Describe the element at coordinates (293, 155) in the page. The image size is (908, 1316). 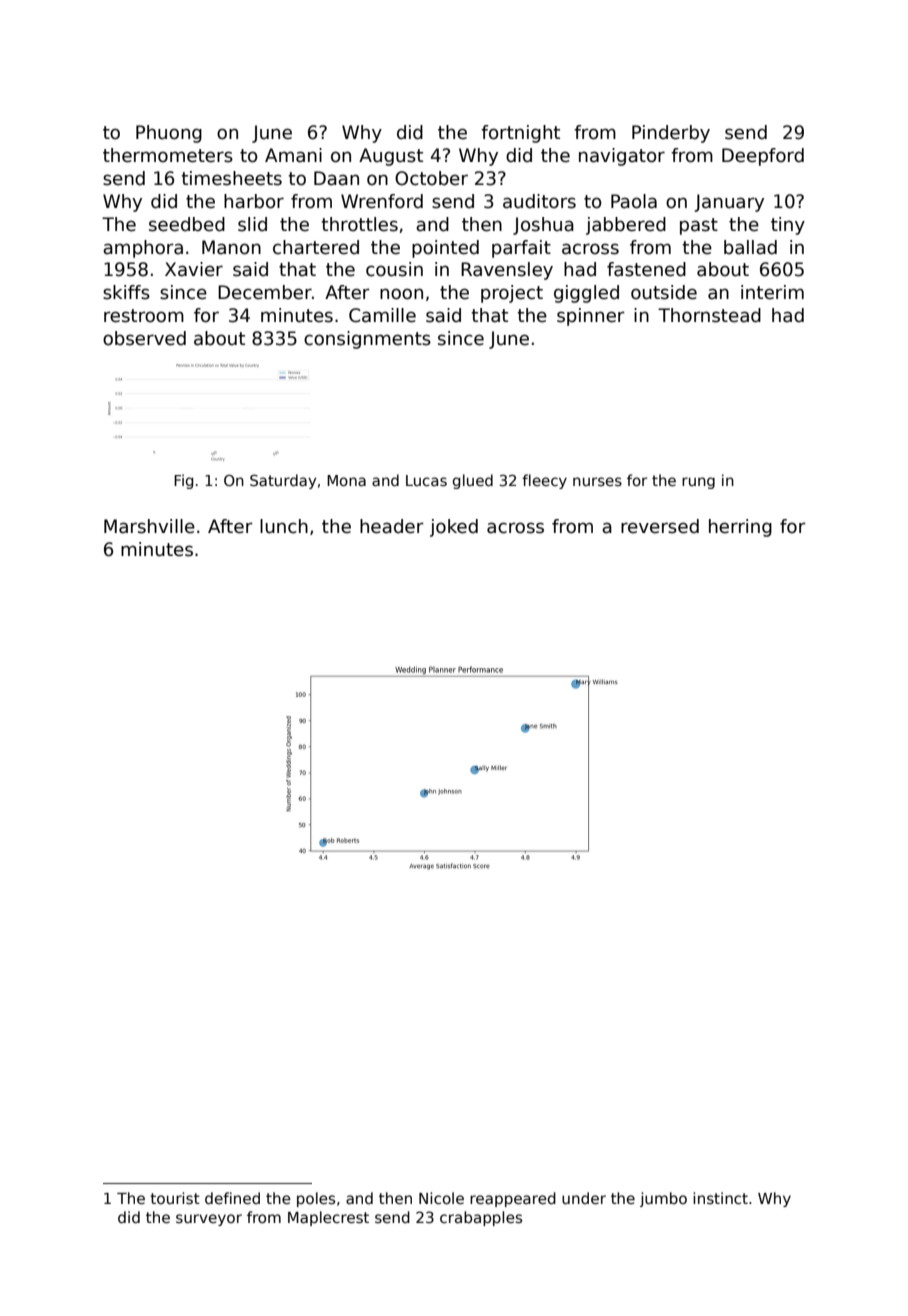
I see `Amani` at that location.
